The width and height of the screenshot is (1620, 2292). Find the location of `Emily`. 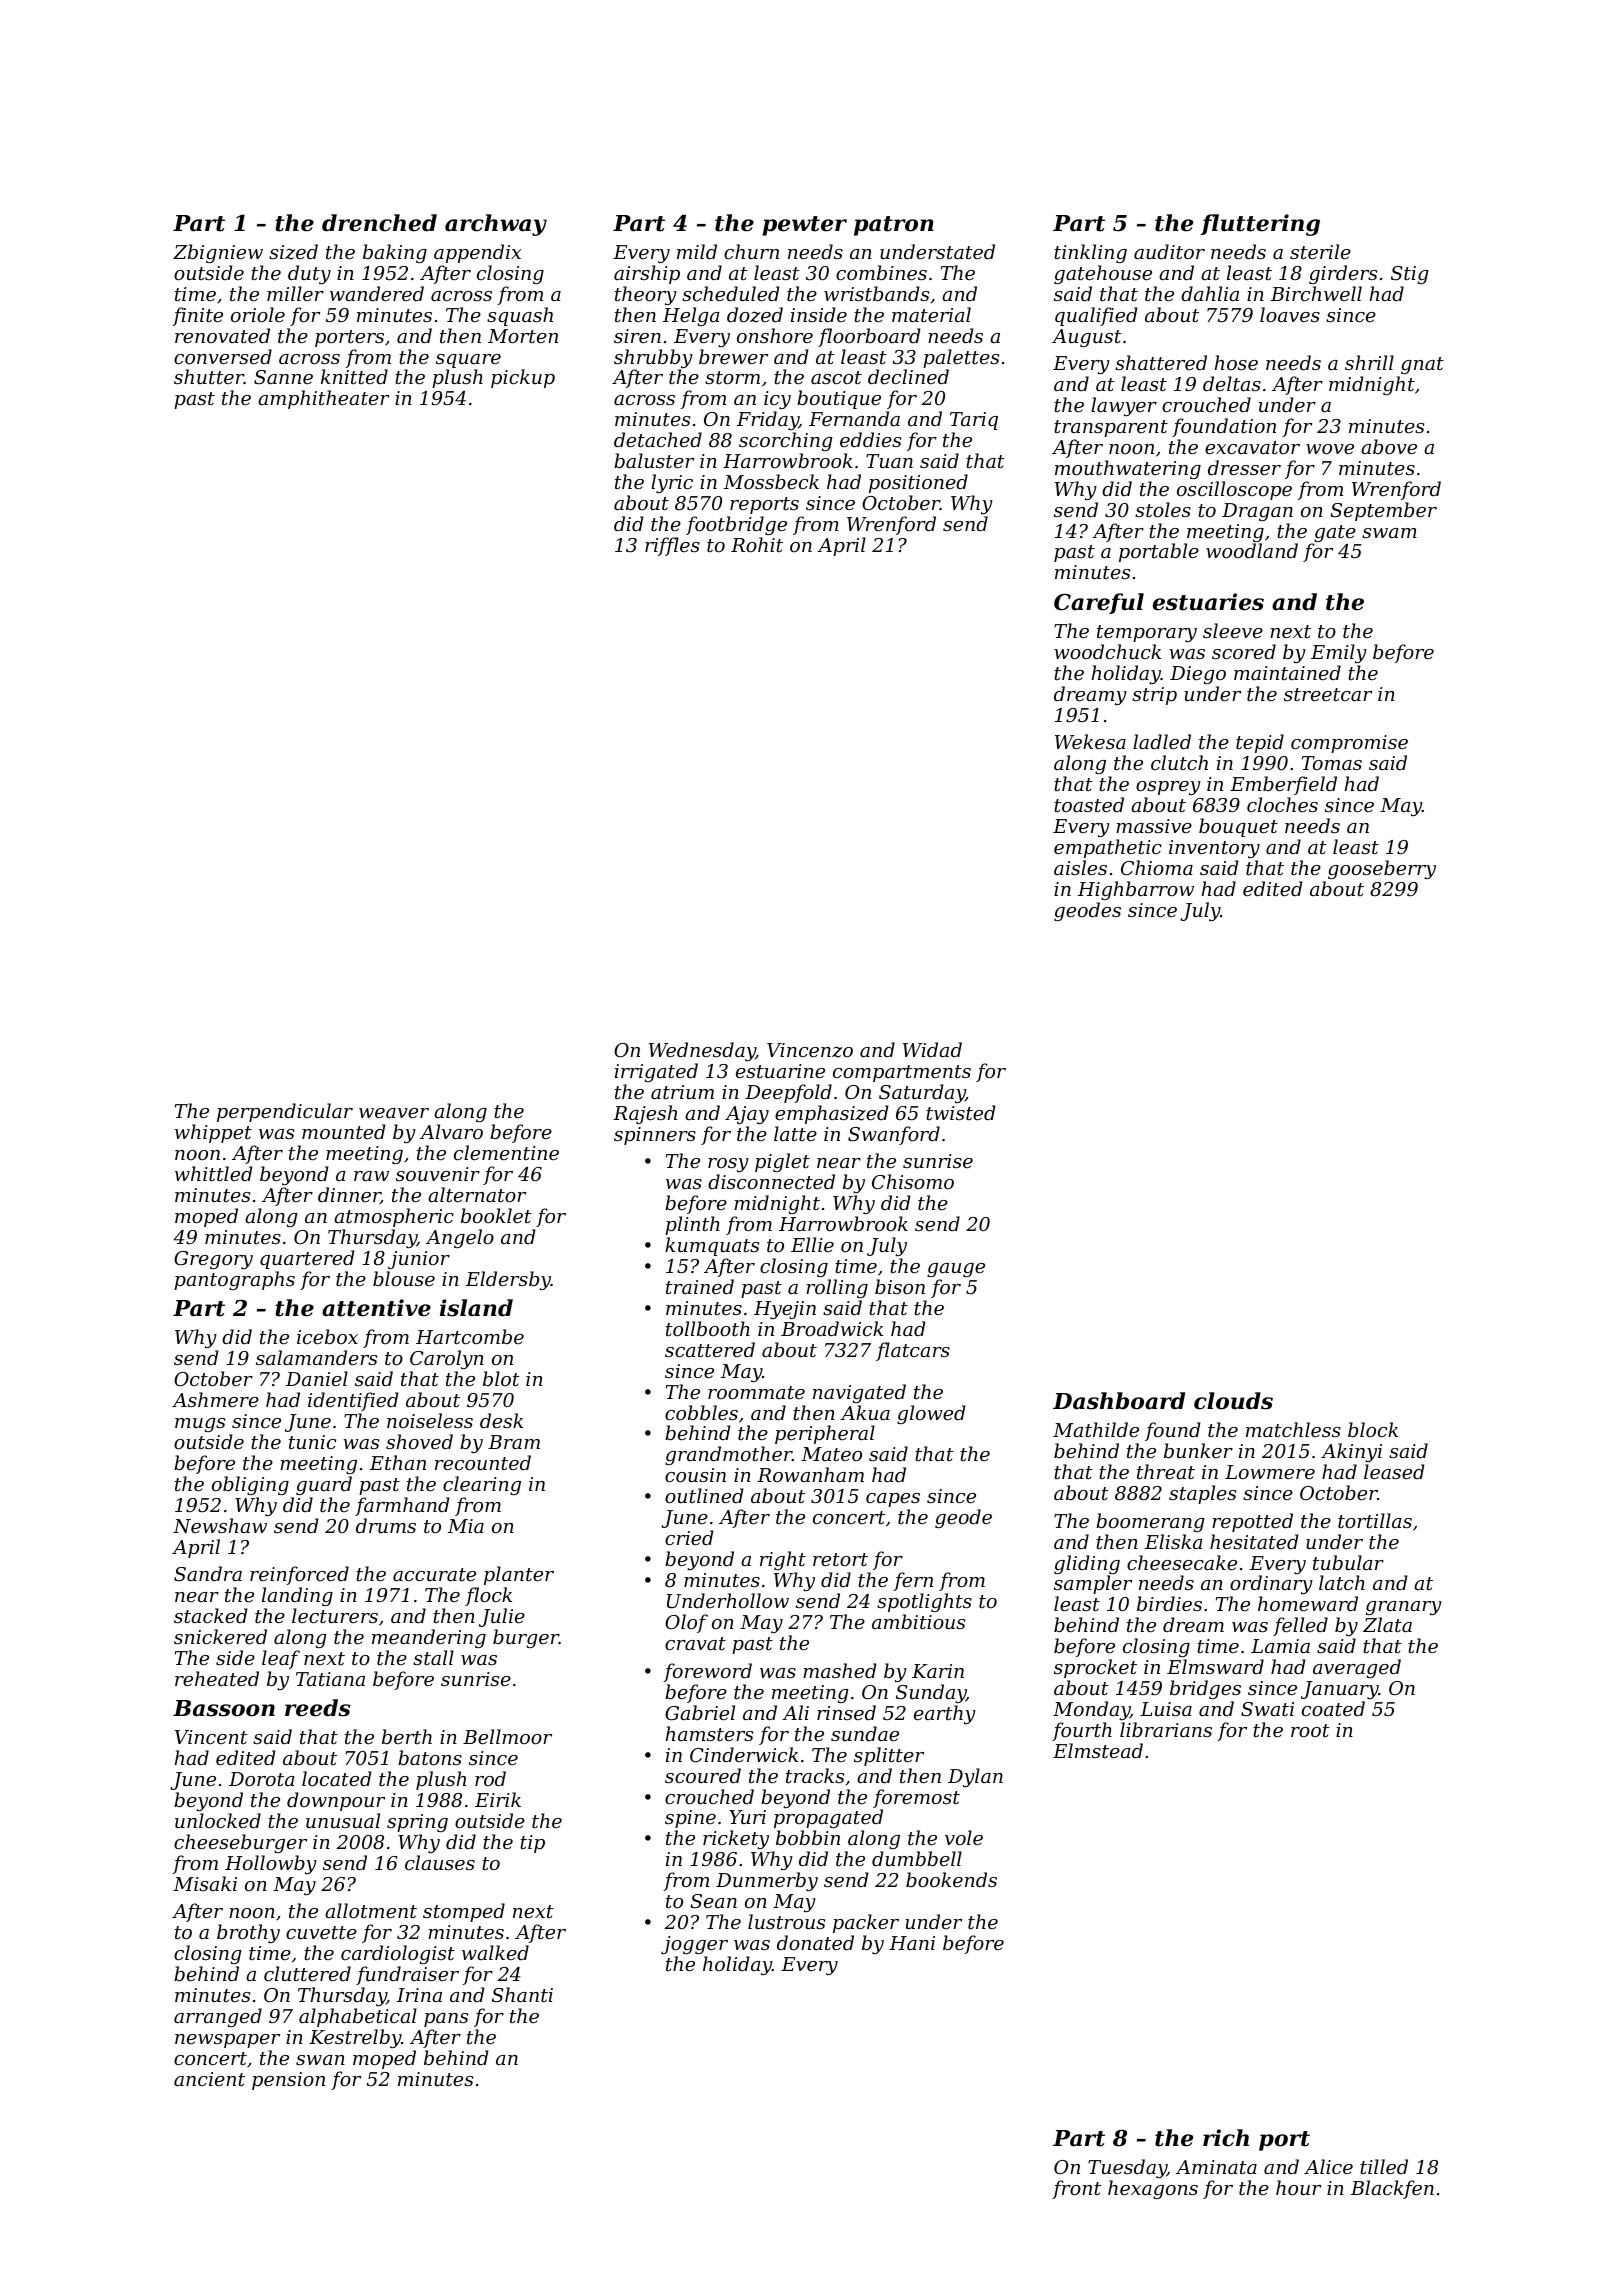

Emily is located at coordinates (1339, 653).
